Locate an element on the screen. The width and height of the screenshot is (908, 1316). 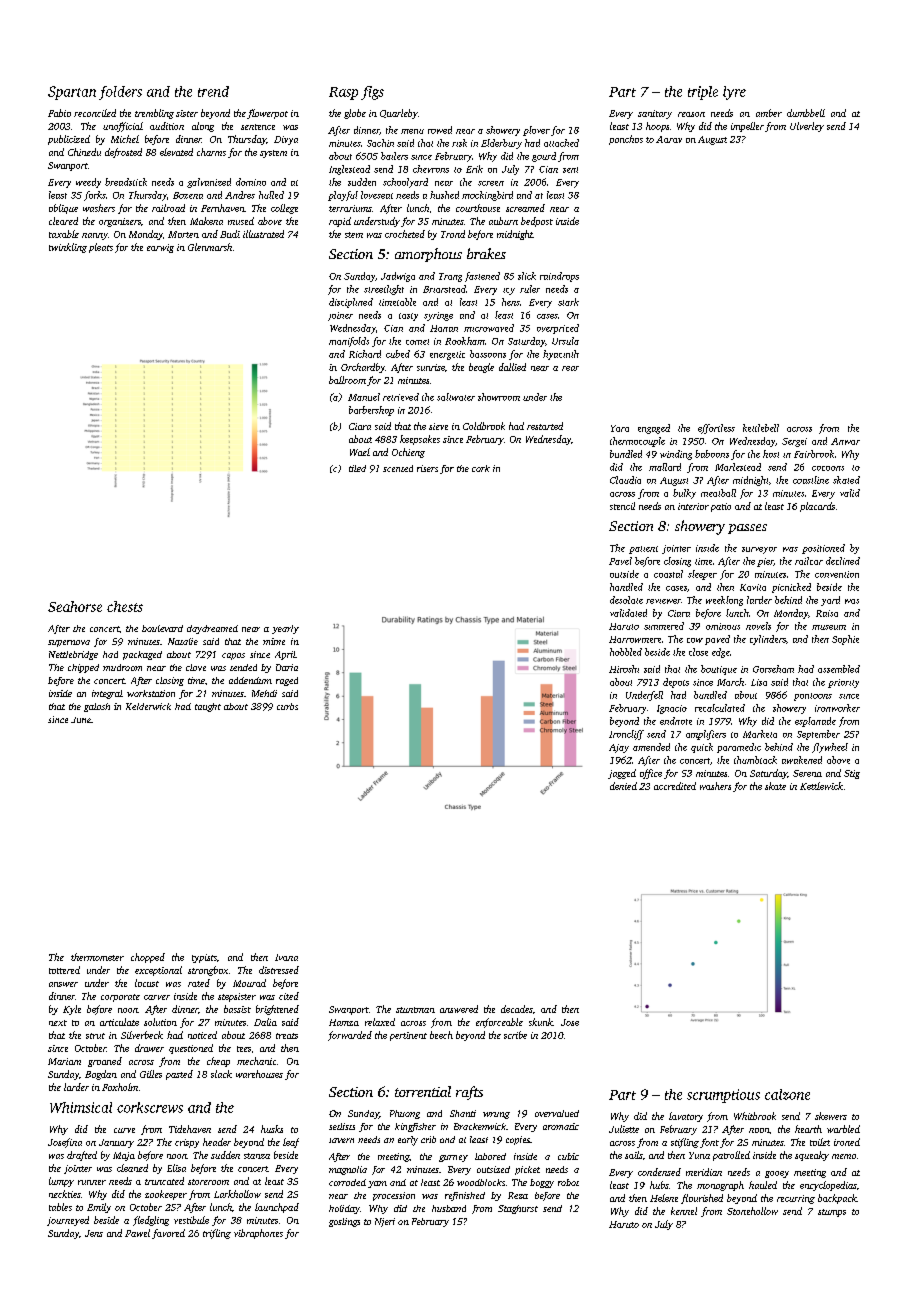
screamed is located at coordinates (525, 208).
